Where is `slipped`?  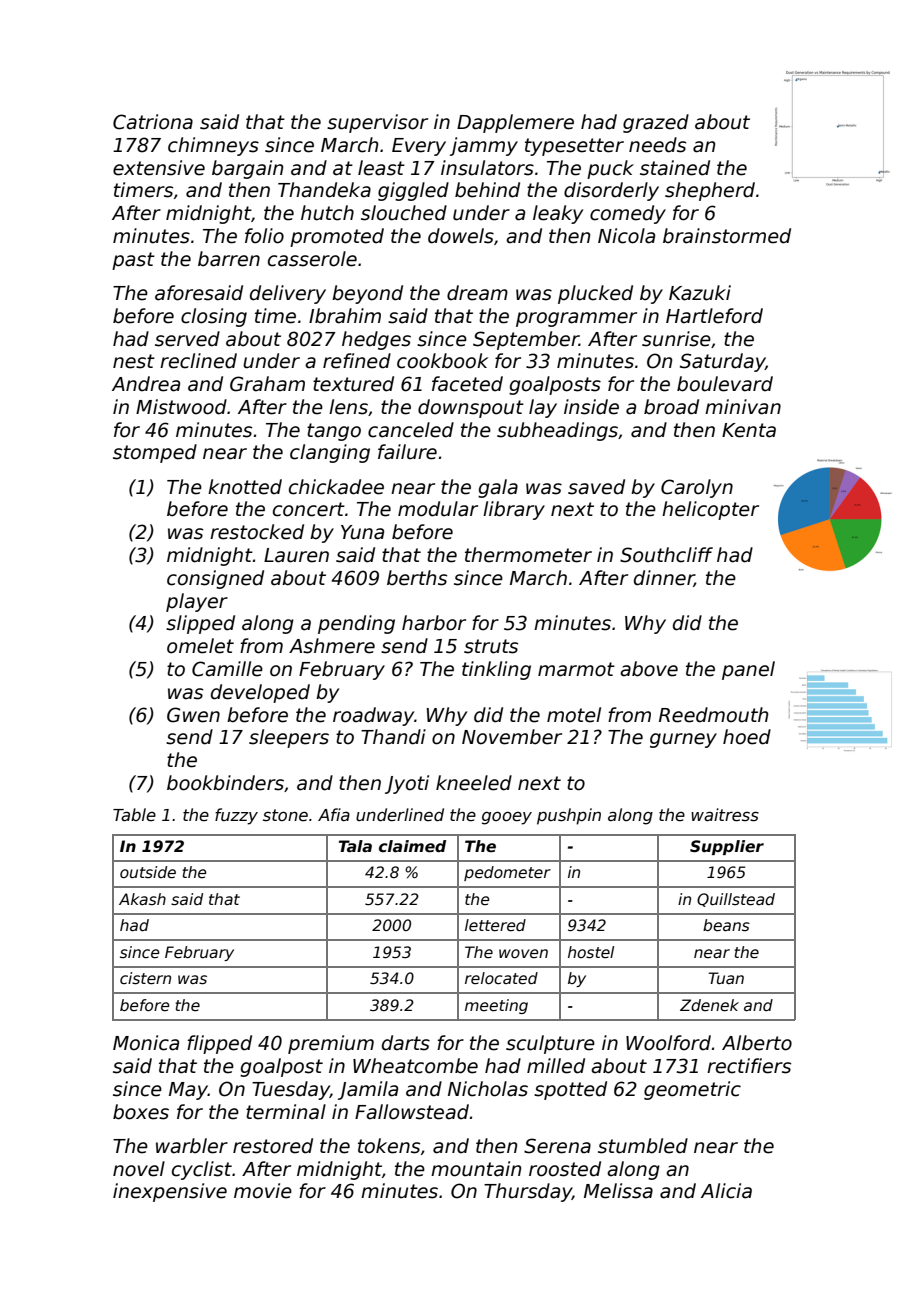
slipped is located at coordinates (200, 624).
